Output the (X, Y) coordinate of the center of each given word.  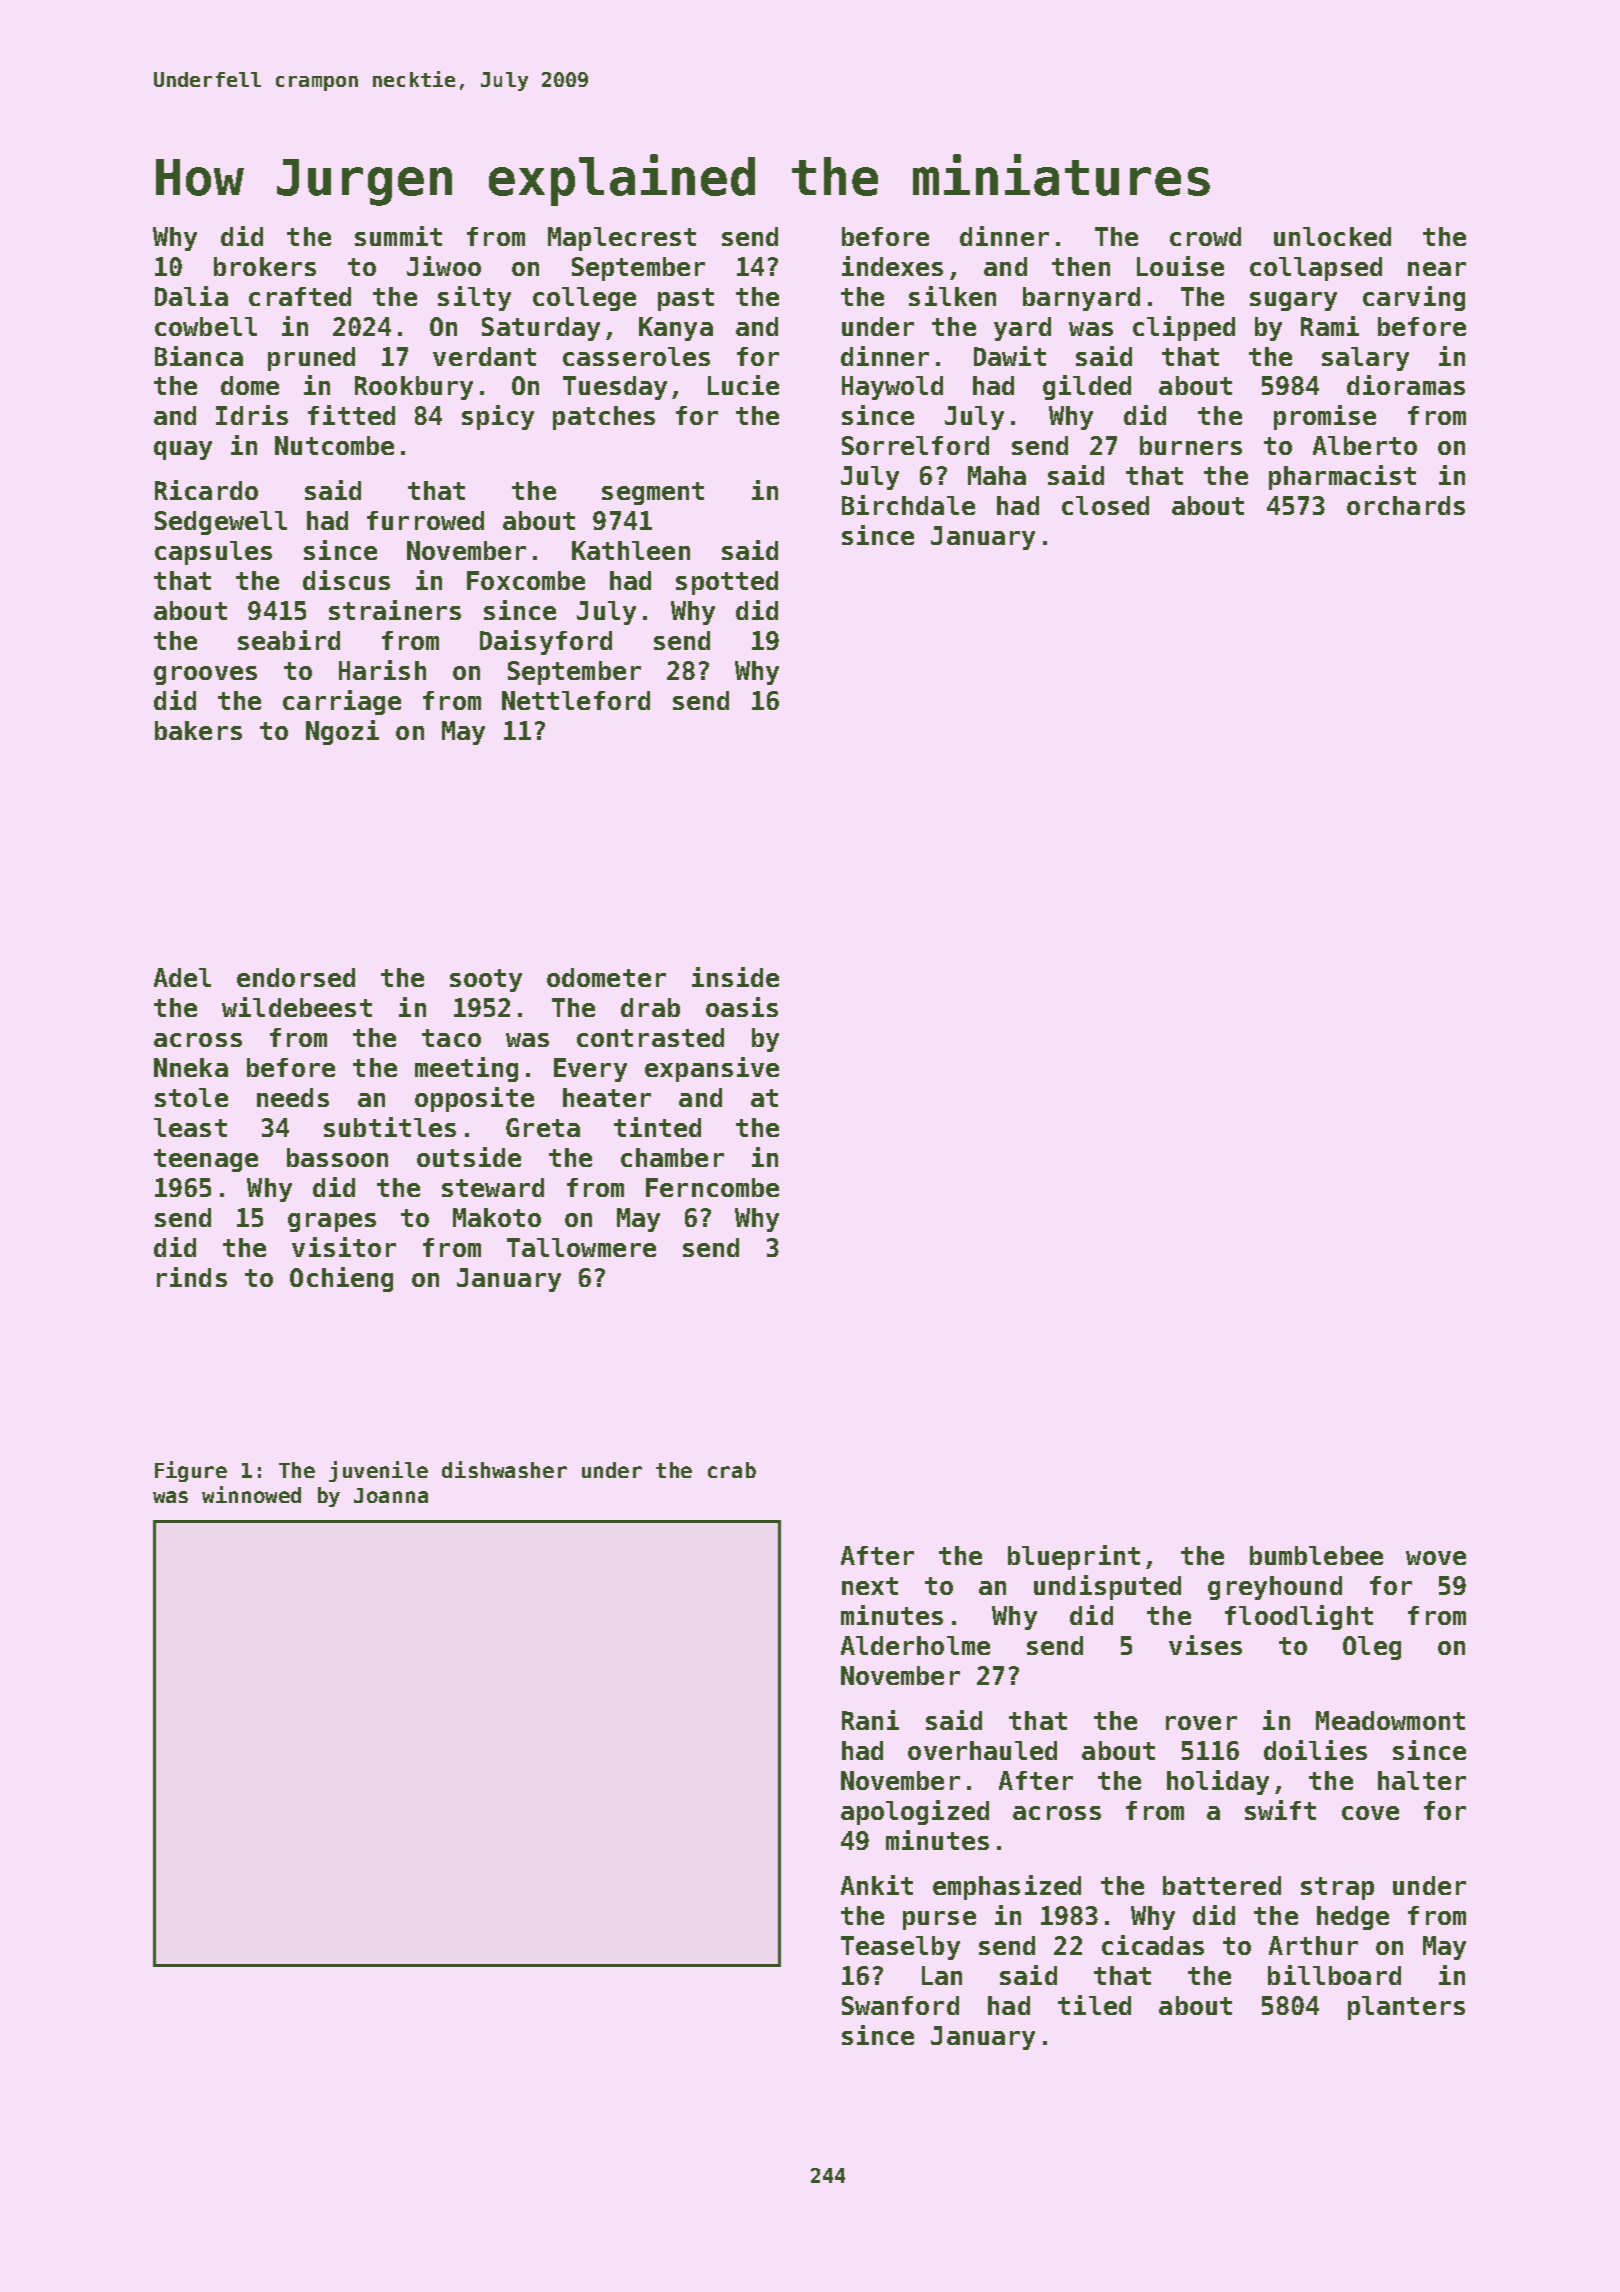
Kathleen (631, 550)
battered (1222, 1885)
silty (474, 298)
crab (732, 1470)
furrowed (425, 520)
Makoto (497, 1217)
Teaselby (900, 1948)
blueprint (1074, 1557)
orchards (1406, 505)
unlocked (1332, 236)
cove (1370, 1813)
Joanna (391, 1495)
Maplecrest (622, 239)
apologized (915, 1812)
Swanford (900, 2005)
